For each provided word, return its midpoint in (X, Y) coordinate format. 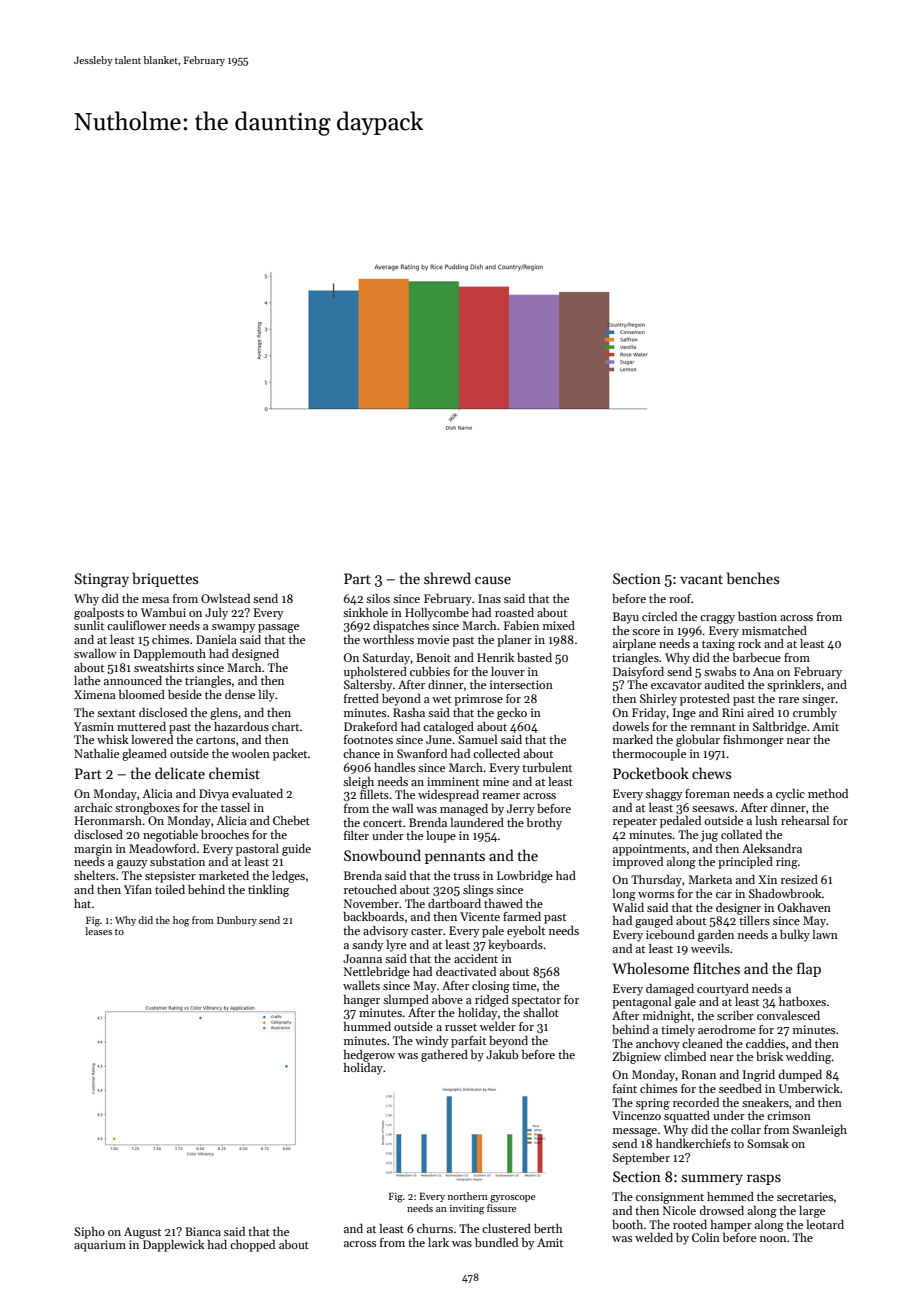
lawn (825, 934)
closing (491, 987)
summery (712, 1179)
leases (98, 931)
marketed (224, 875)
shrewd (447, 578)
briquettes (165, 579)
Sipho (89, 1233)
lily (267, 696)
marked (633, 739)
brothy (544, 824)
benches (753, 578)
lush (766, 820)
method (828, 793)
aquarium (100, 1246)
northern (468, 1196)
